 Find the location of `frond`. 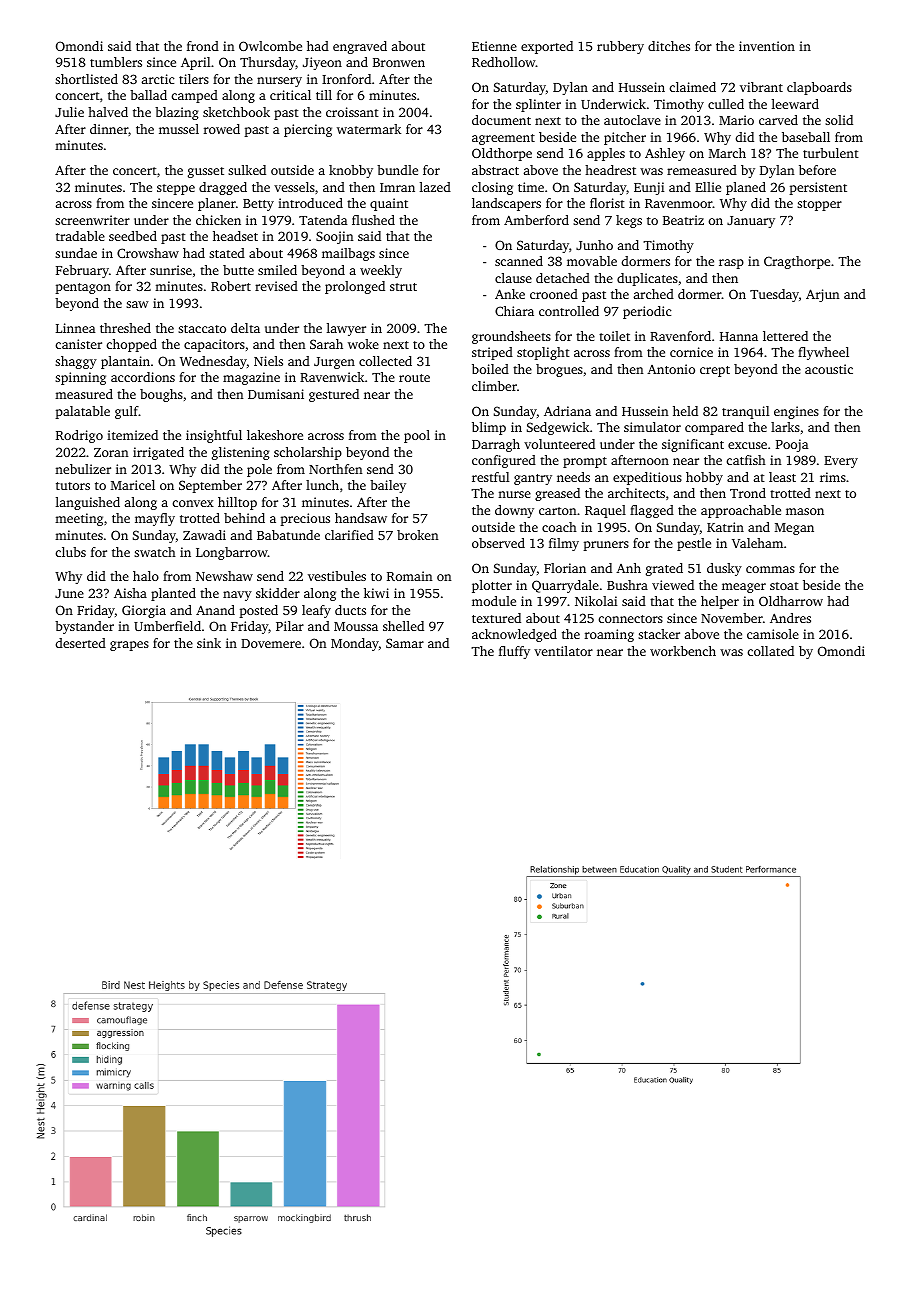

frond is located at coordinates (203, 46).
